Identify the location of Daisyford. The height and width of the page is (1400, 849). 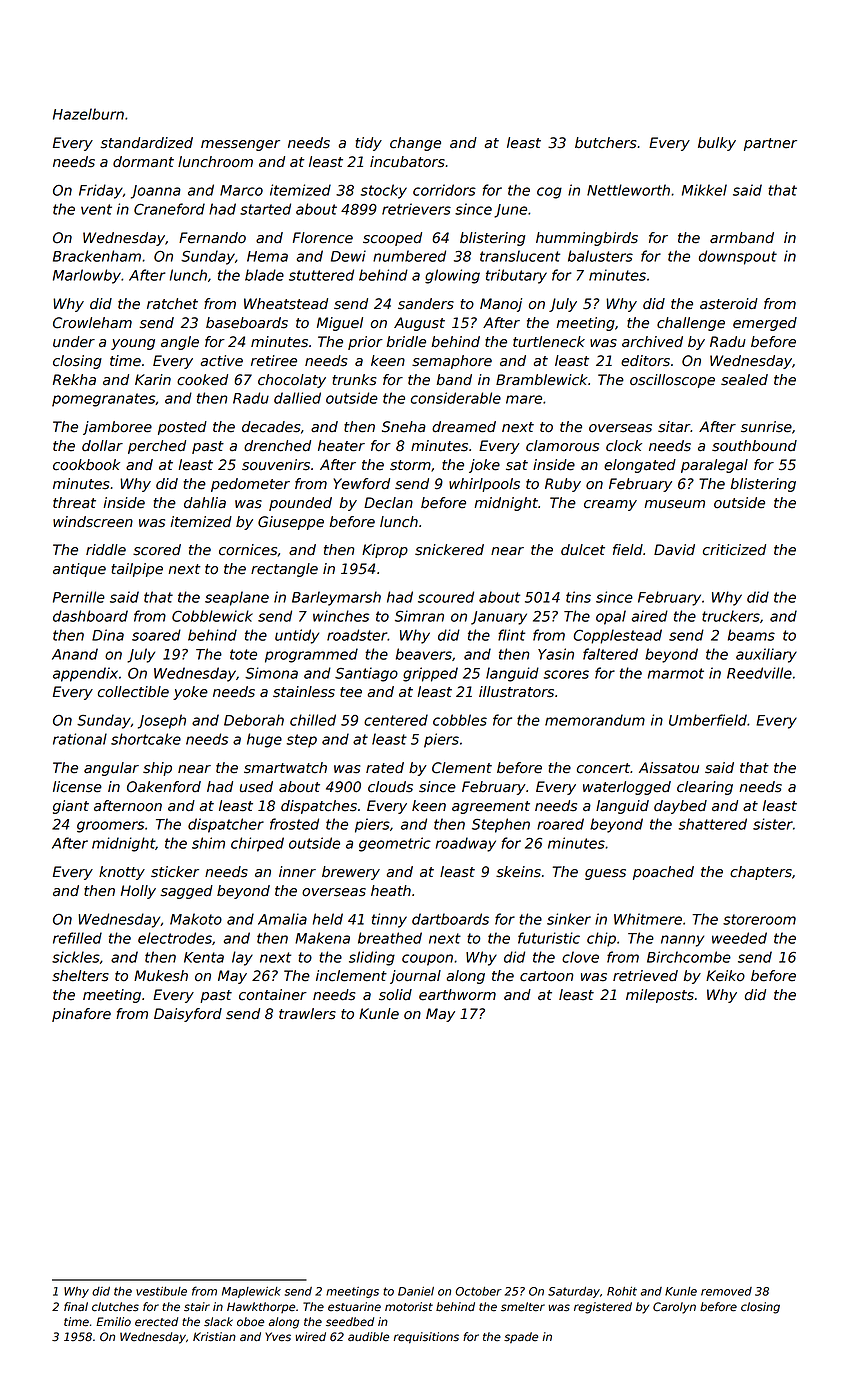
(188, 1015).
